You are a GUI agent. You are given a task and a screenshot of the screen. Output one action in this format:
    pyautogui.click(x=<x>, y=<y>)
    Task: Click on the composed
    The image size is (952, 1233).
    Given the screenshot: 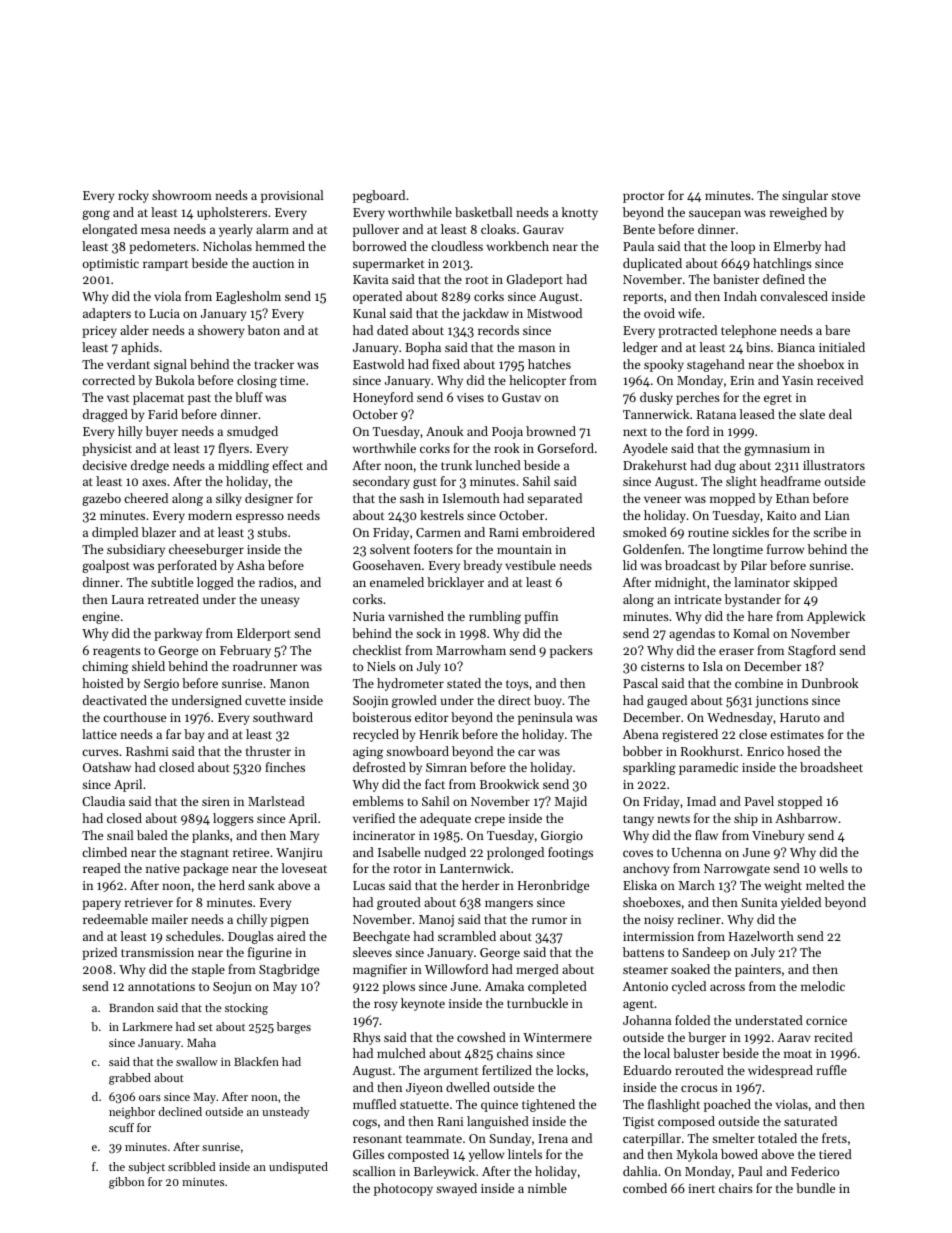 What is the action you would take?
    pyautogui.click(x=686, y=1122)
